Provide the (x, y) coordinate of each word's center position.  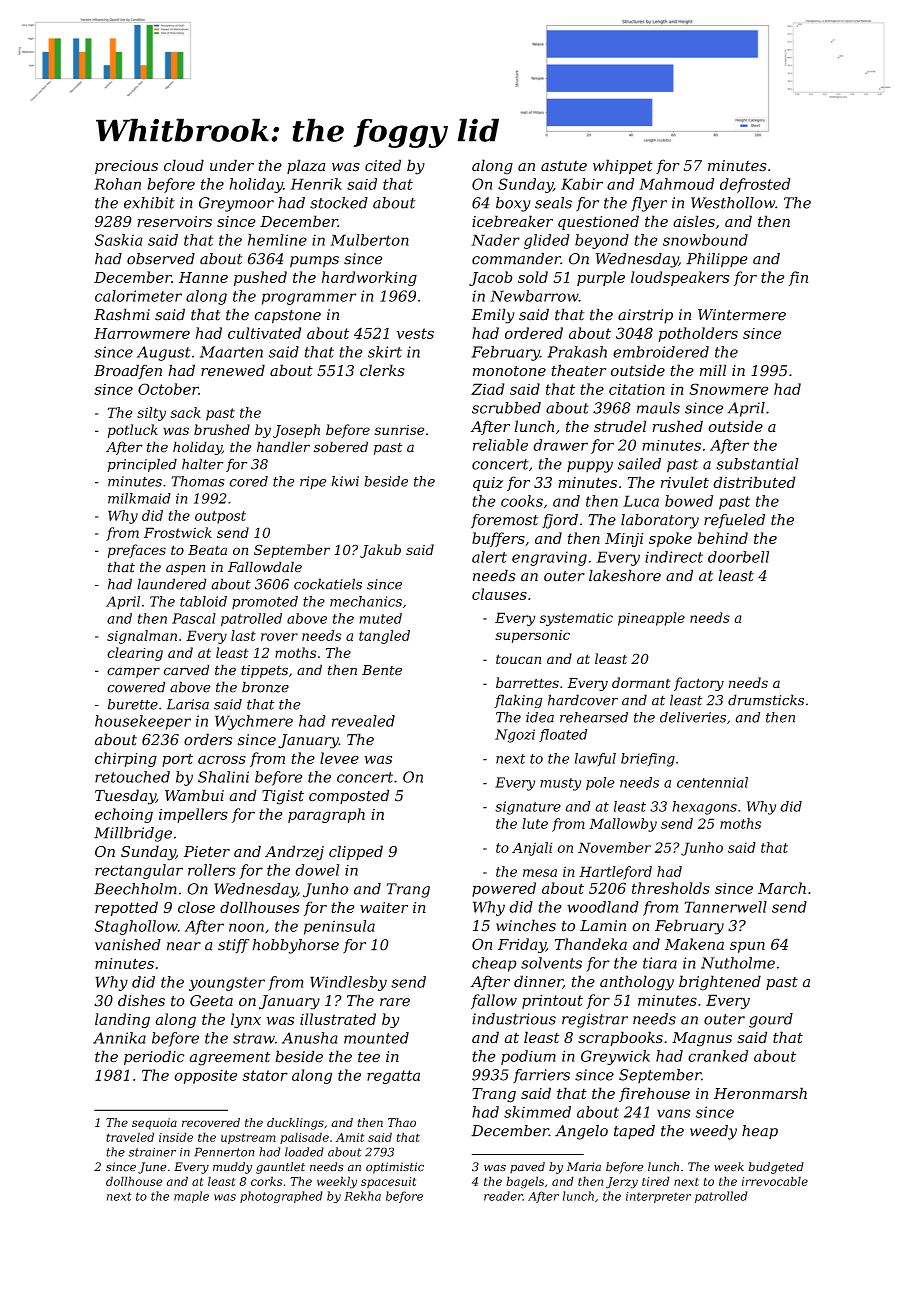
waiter (384, 907)
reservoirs (174, 221)
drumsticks (766, 700)
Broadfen (128, 371)
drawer (560, 445)
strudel (620, 426)
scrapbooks (620, 1038)
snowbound (705, 240)
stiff (234, 946)
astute (564, 166)
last (243, 635)
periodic (154, 1057)
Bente (382, 670)
